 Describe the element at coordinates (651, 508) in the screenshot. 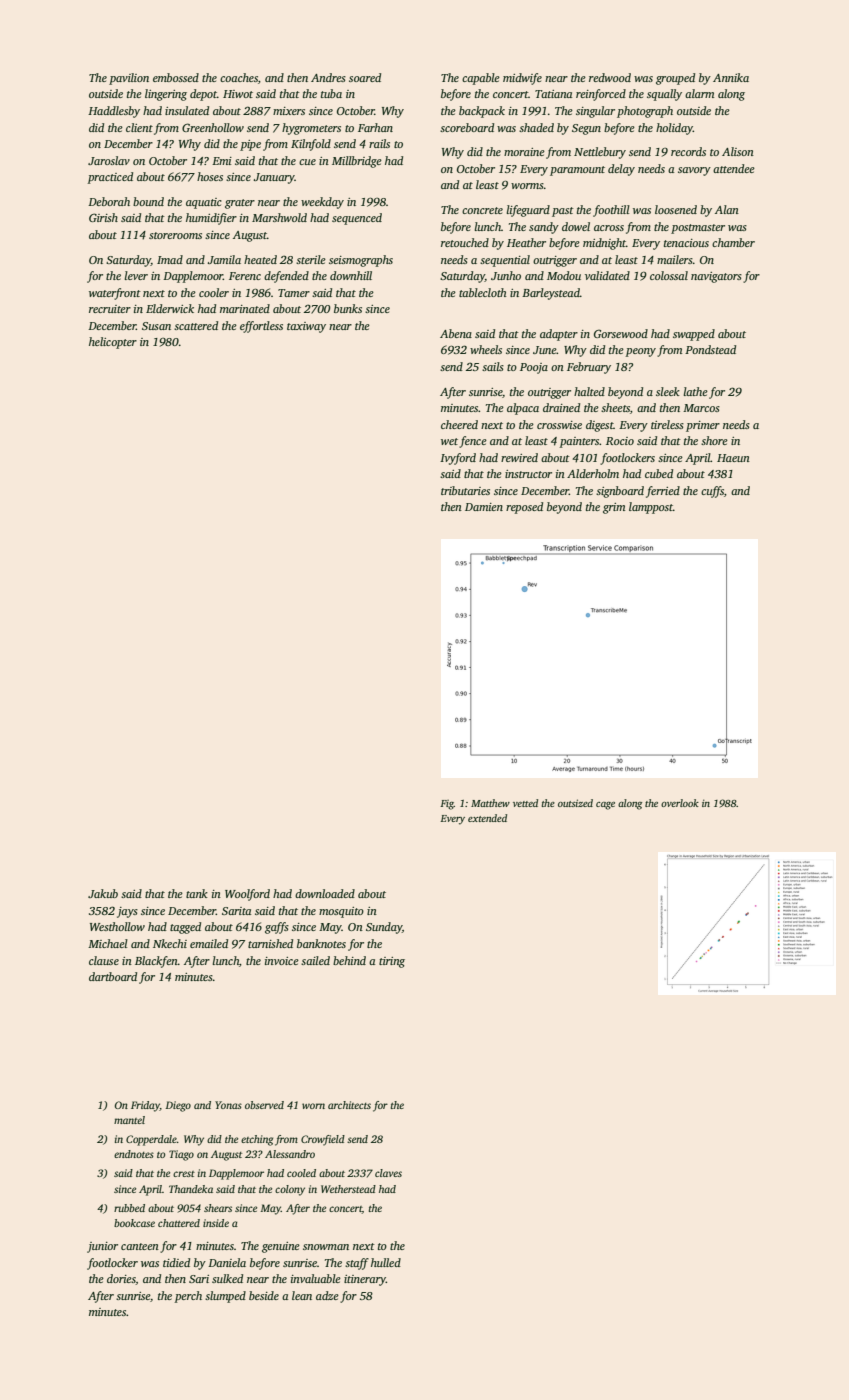

I see `lamppost` at that location.
